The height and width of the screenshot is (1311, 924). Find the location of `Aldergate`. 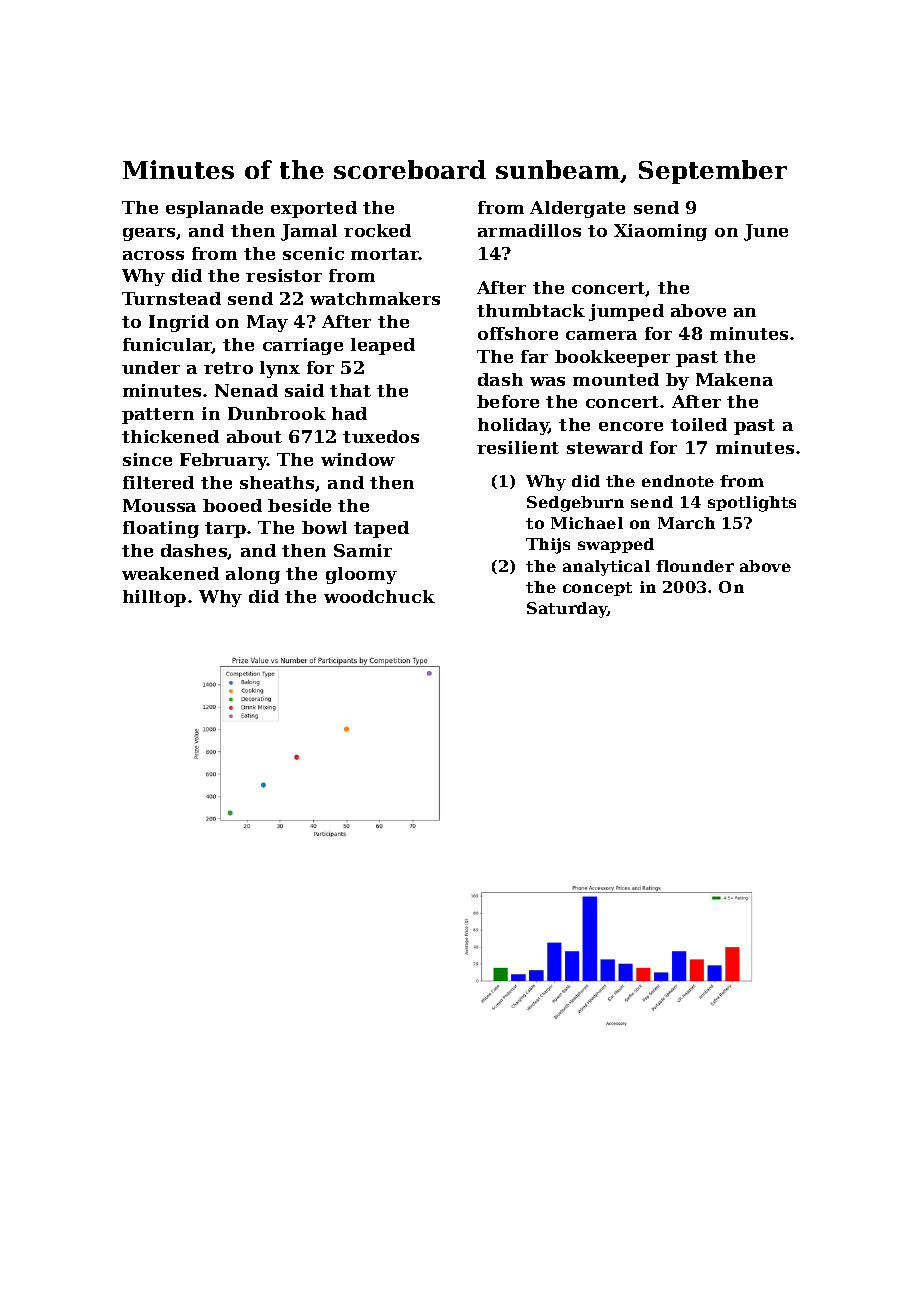

Aldergate is located at coordinates (577, 209).
